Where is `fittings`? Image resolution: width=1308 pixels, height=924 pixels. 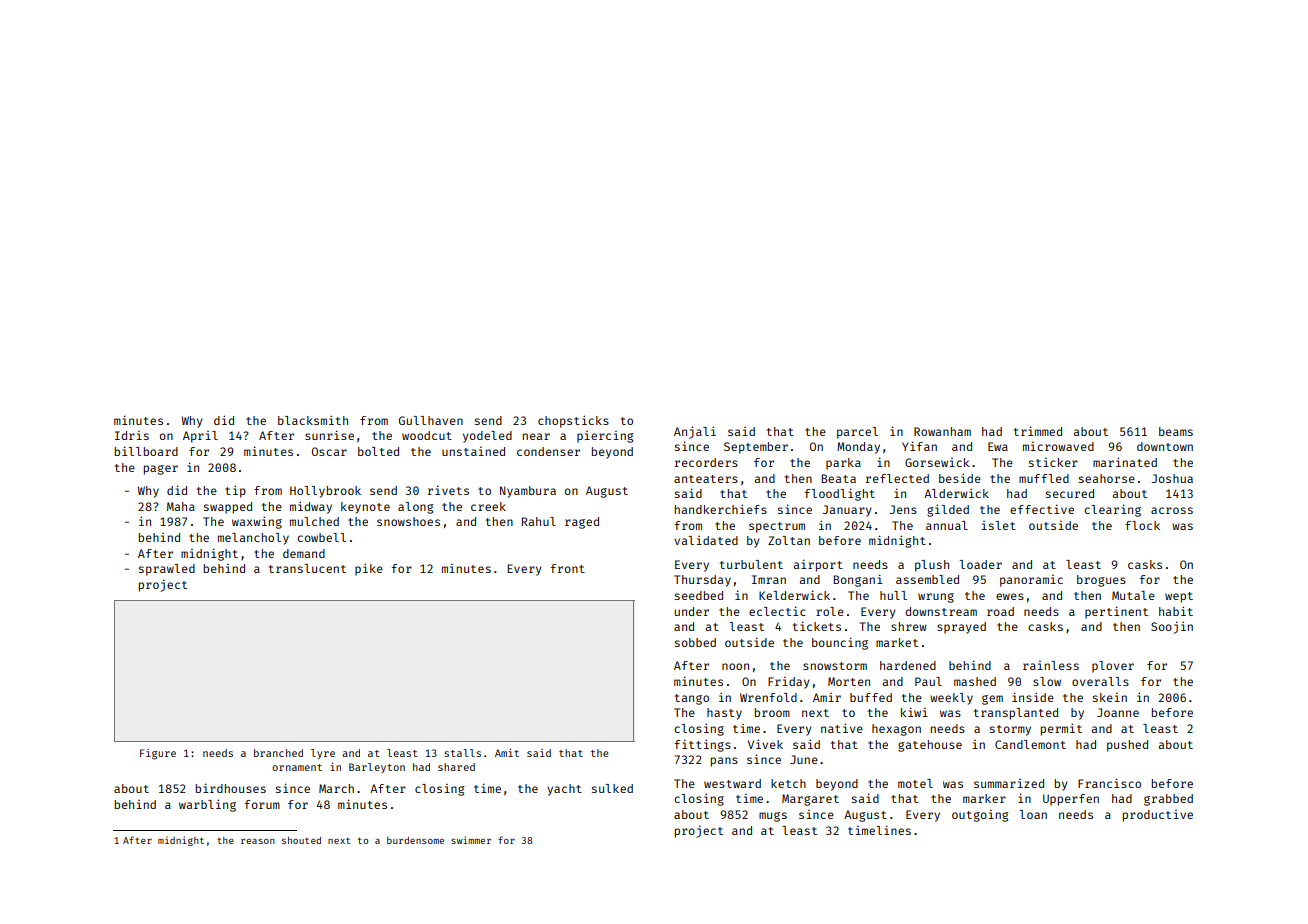 fittings is located at coordinates (703, 745).
